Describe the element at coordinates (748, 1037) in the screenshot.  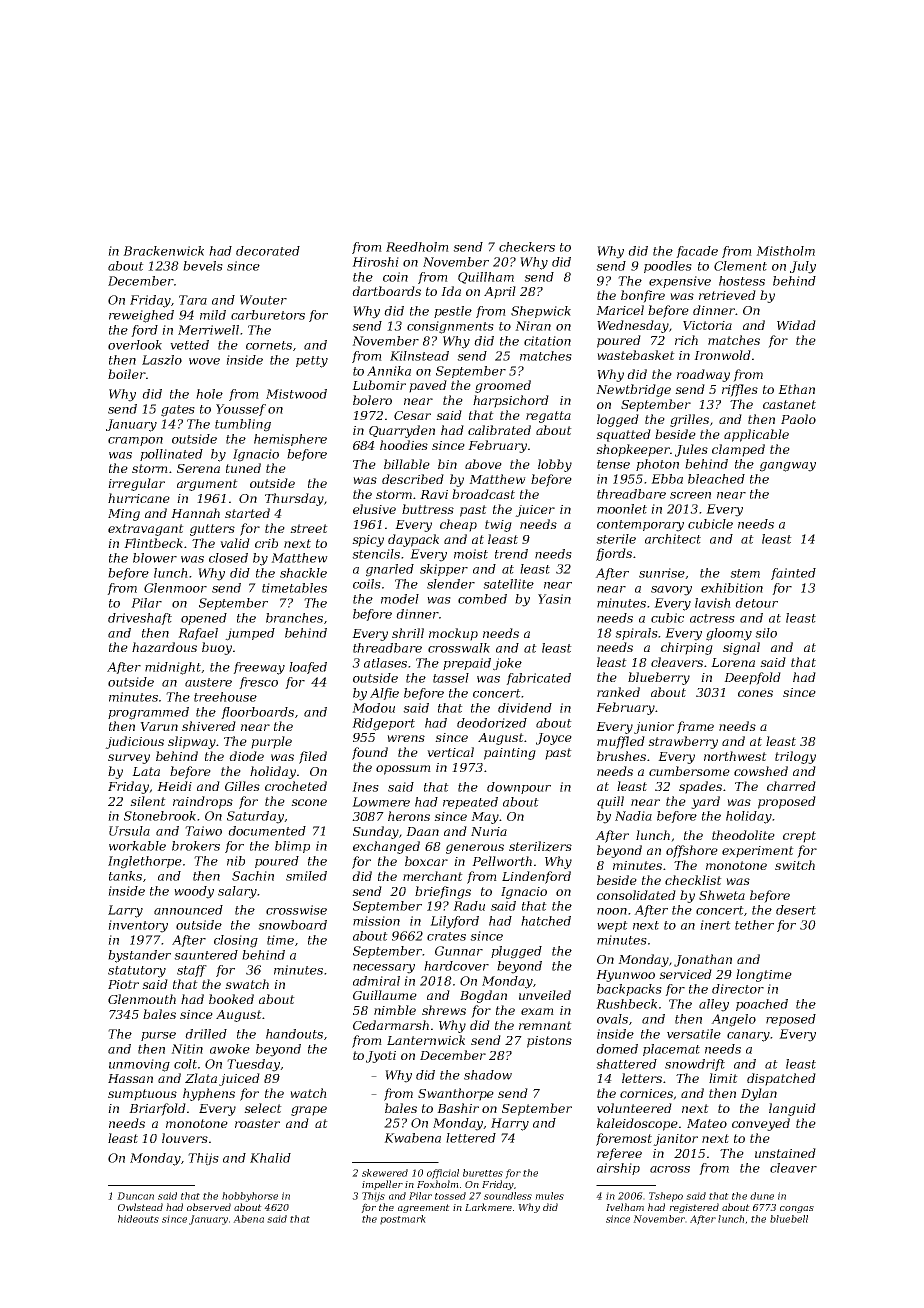
I see `canary` at that location.
